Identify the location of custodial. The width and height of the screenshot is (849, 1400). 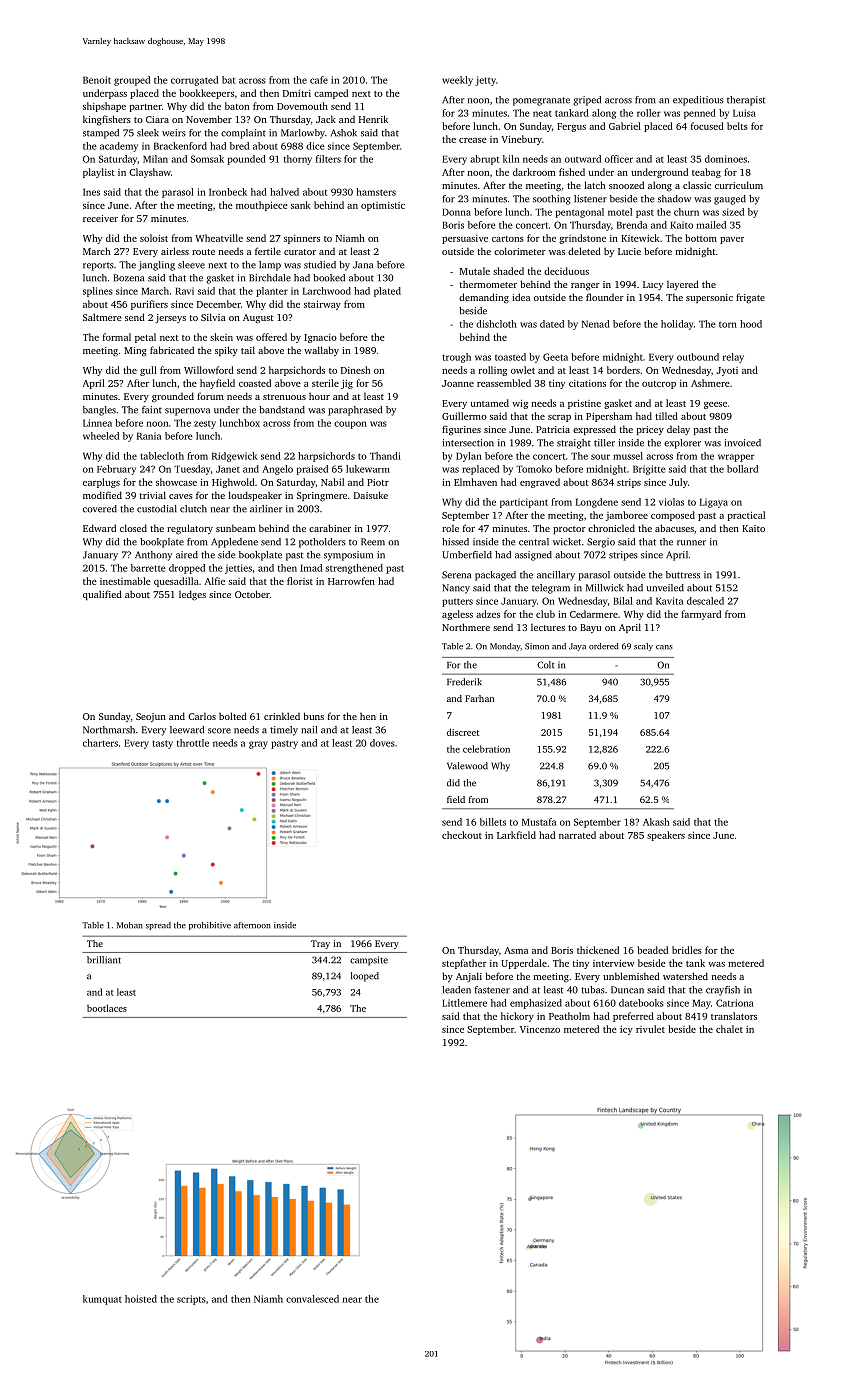
(157, 509).
